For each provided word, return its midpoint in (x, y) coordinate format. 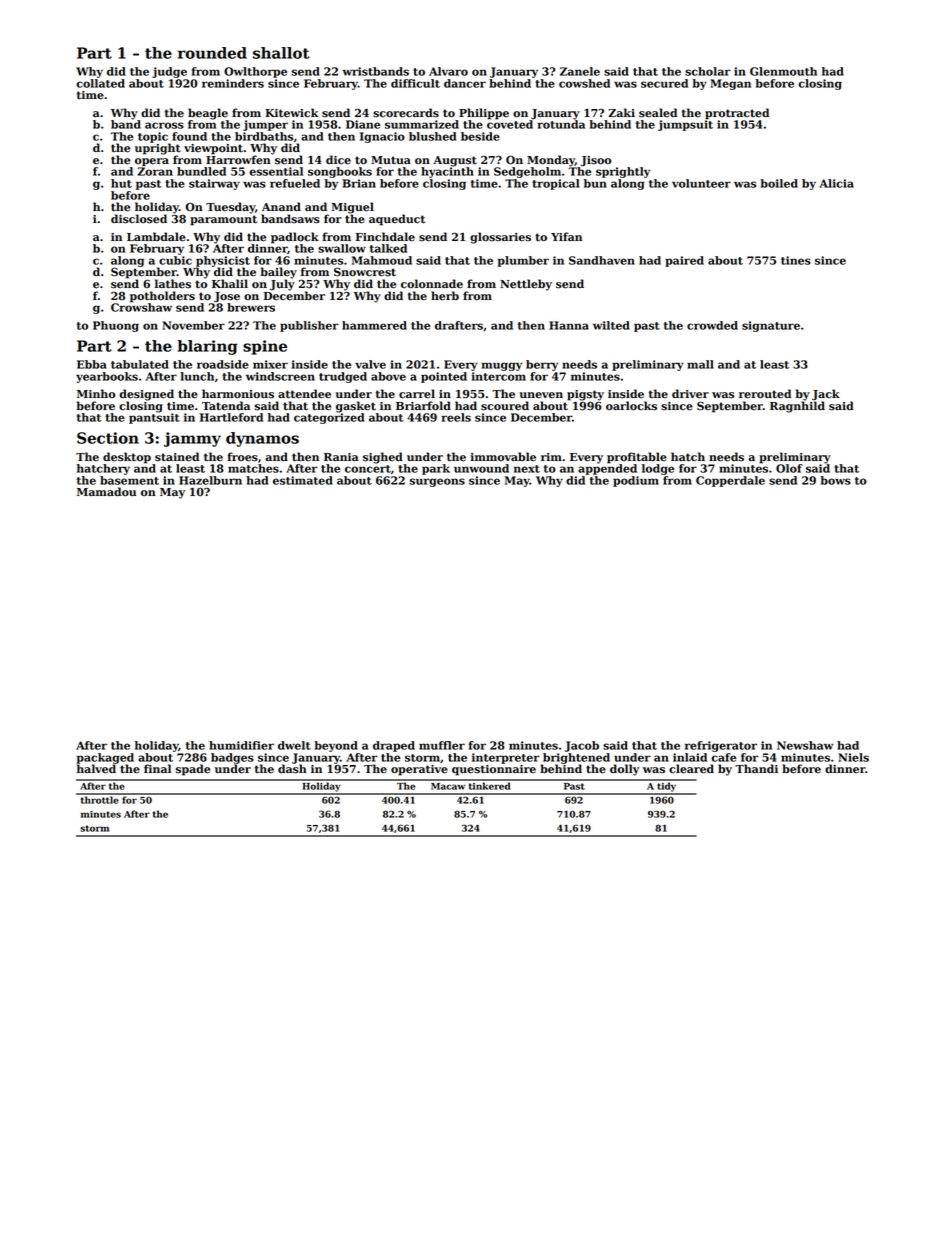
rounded (212, 53)
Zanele (580, 71)
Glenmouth (783, 71)
